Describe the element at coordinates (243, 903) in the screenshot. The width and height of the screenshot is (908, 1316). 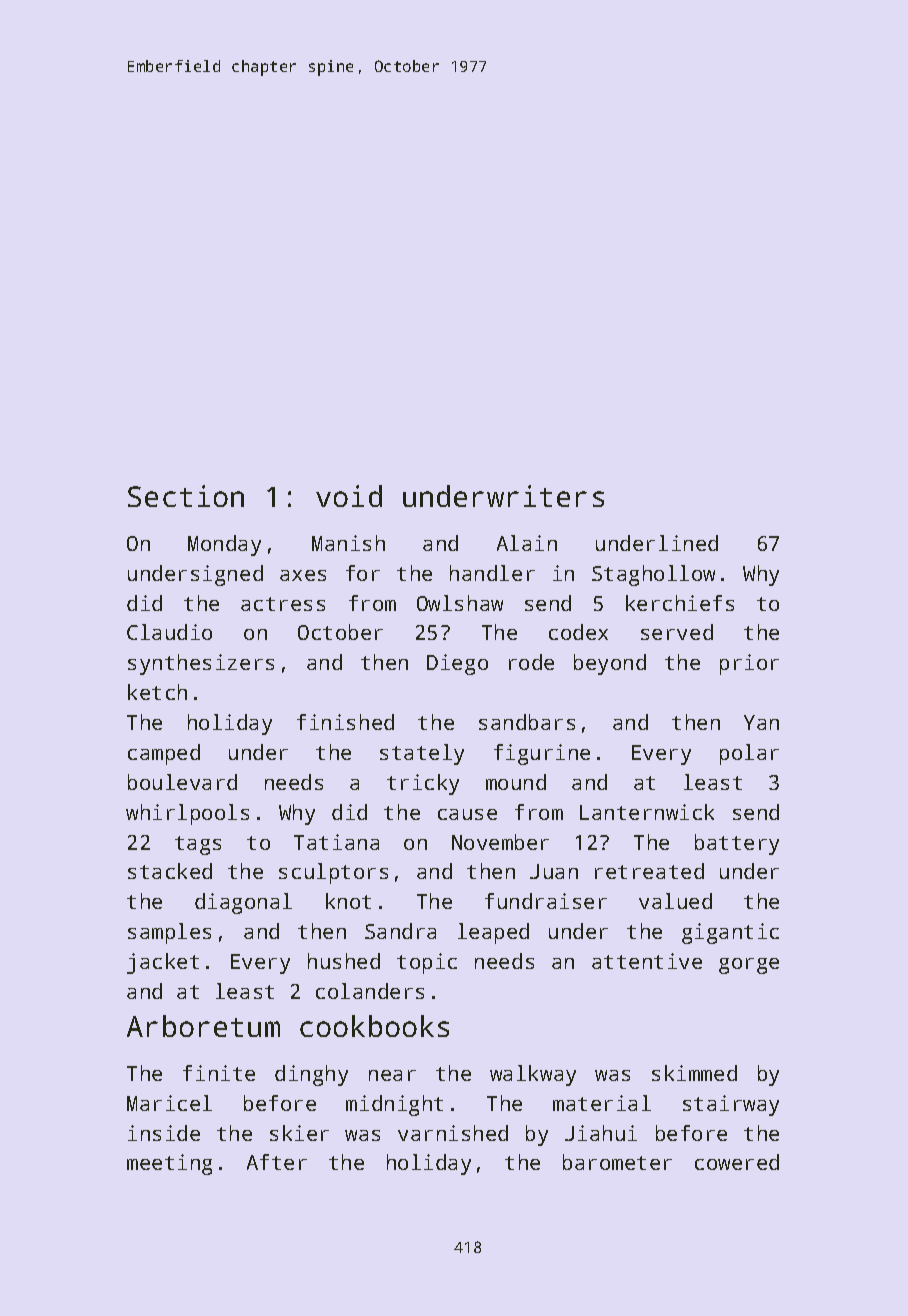
I see `diagonal` at that location.
